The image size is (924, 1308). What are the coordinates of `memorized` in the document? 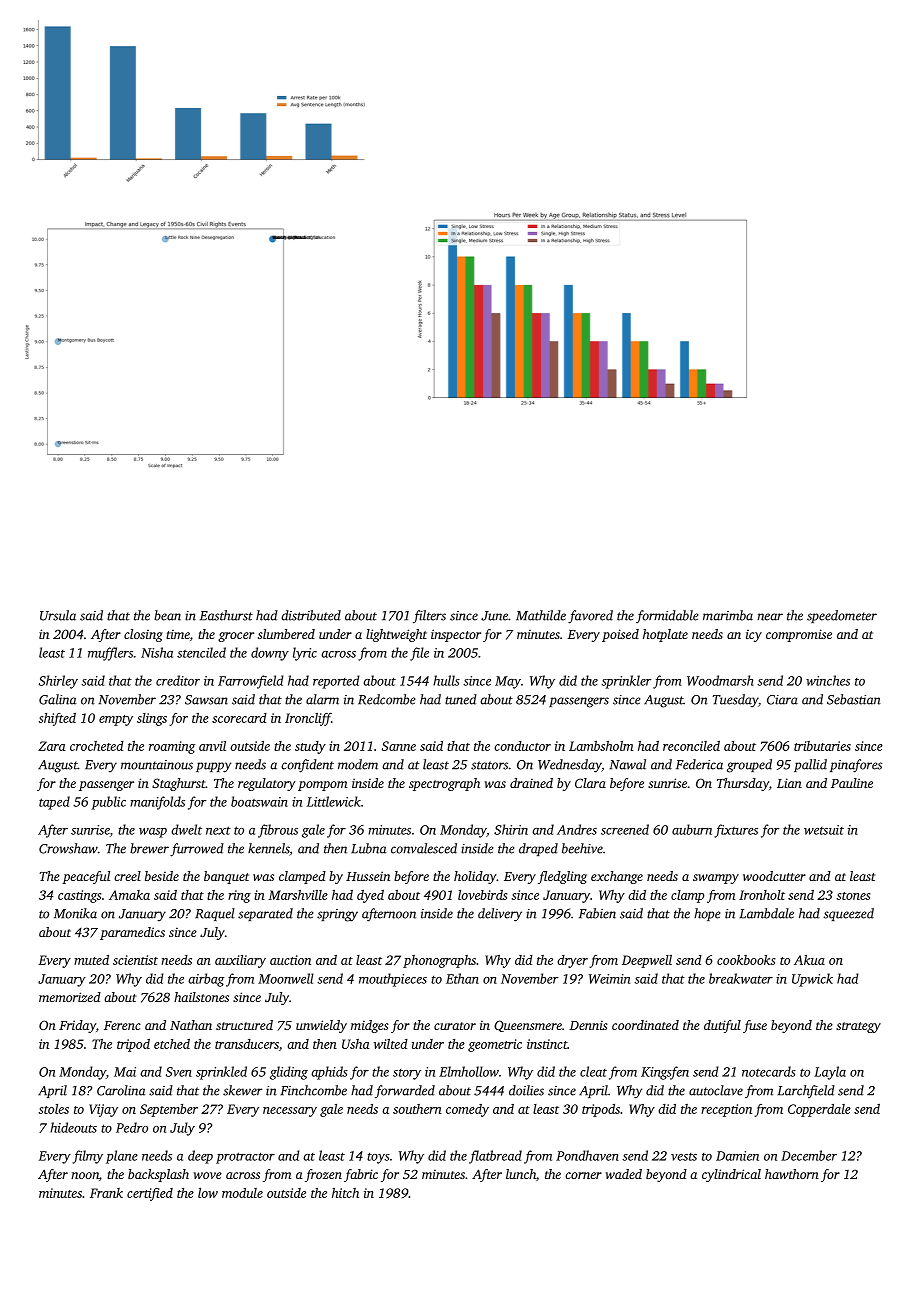 It's located at (70, 997).
